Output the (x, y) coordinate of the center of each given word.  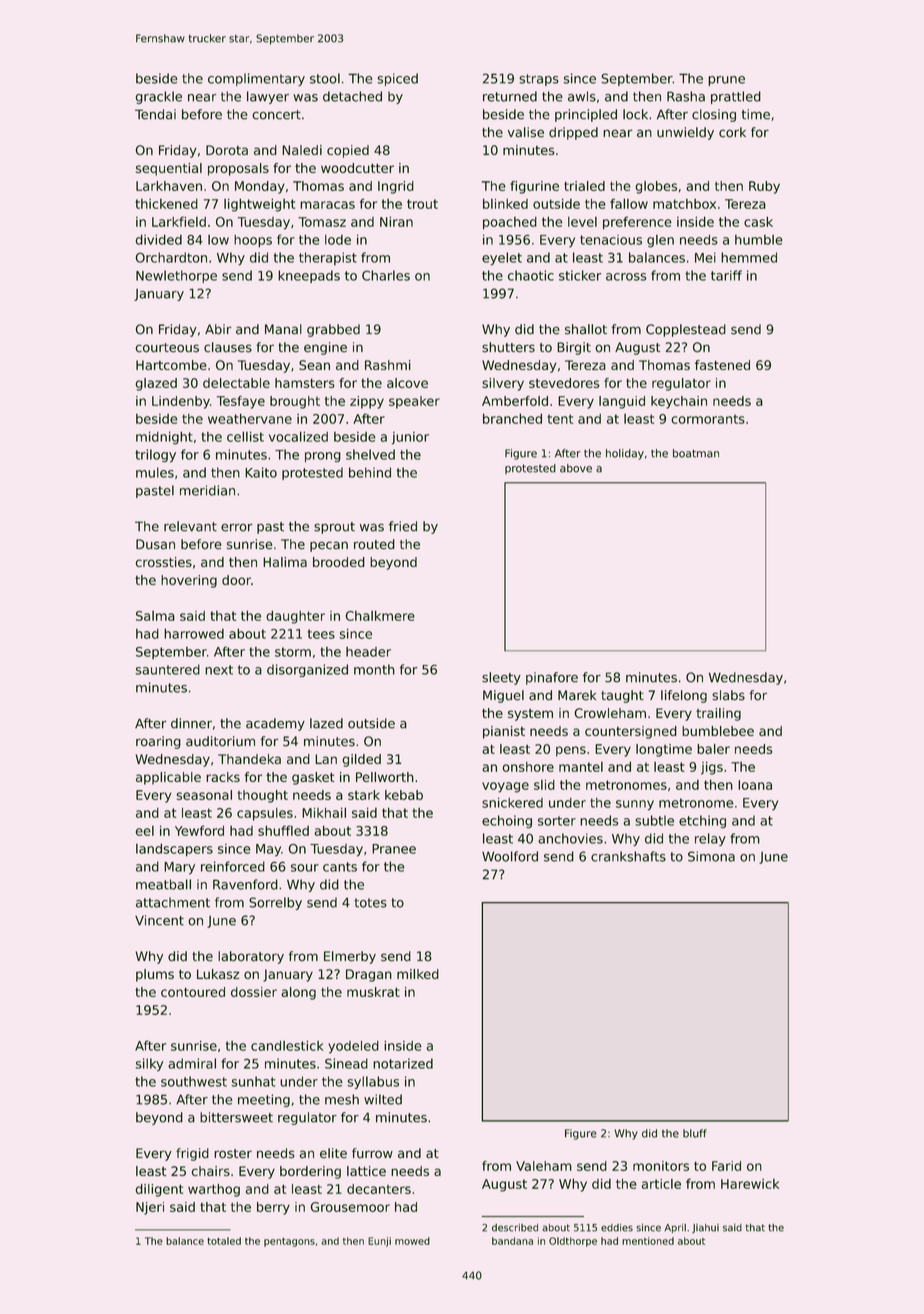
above (576, 468)
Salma (155, 616)
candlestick (287, 1046)
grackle (158, 97)
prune (726, 81)
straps (539, 80)
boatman (696, 453)
